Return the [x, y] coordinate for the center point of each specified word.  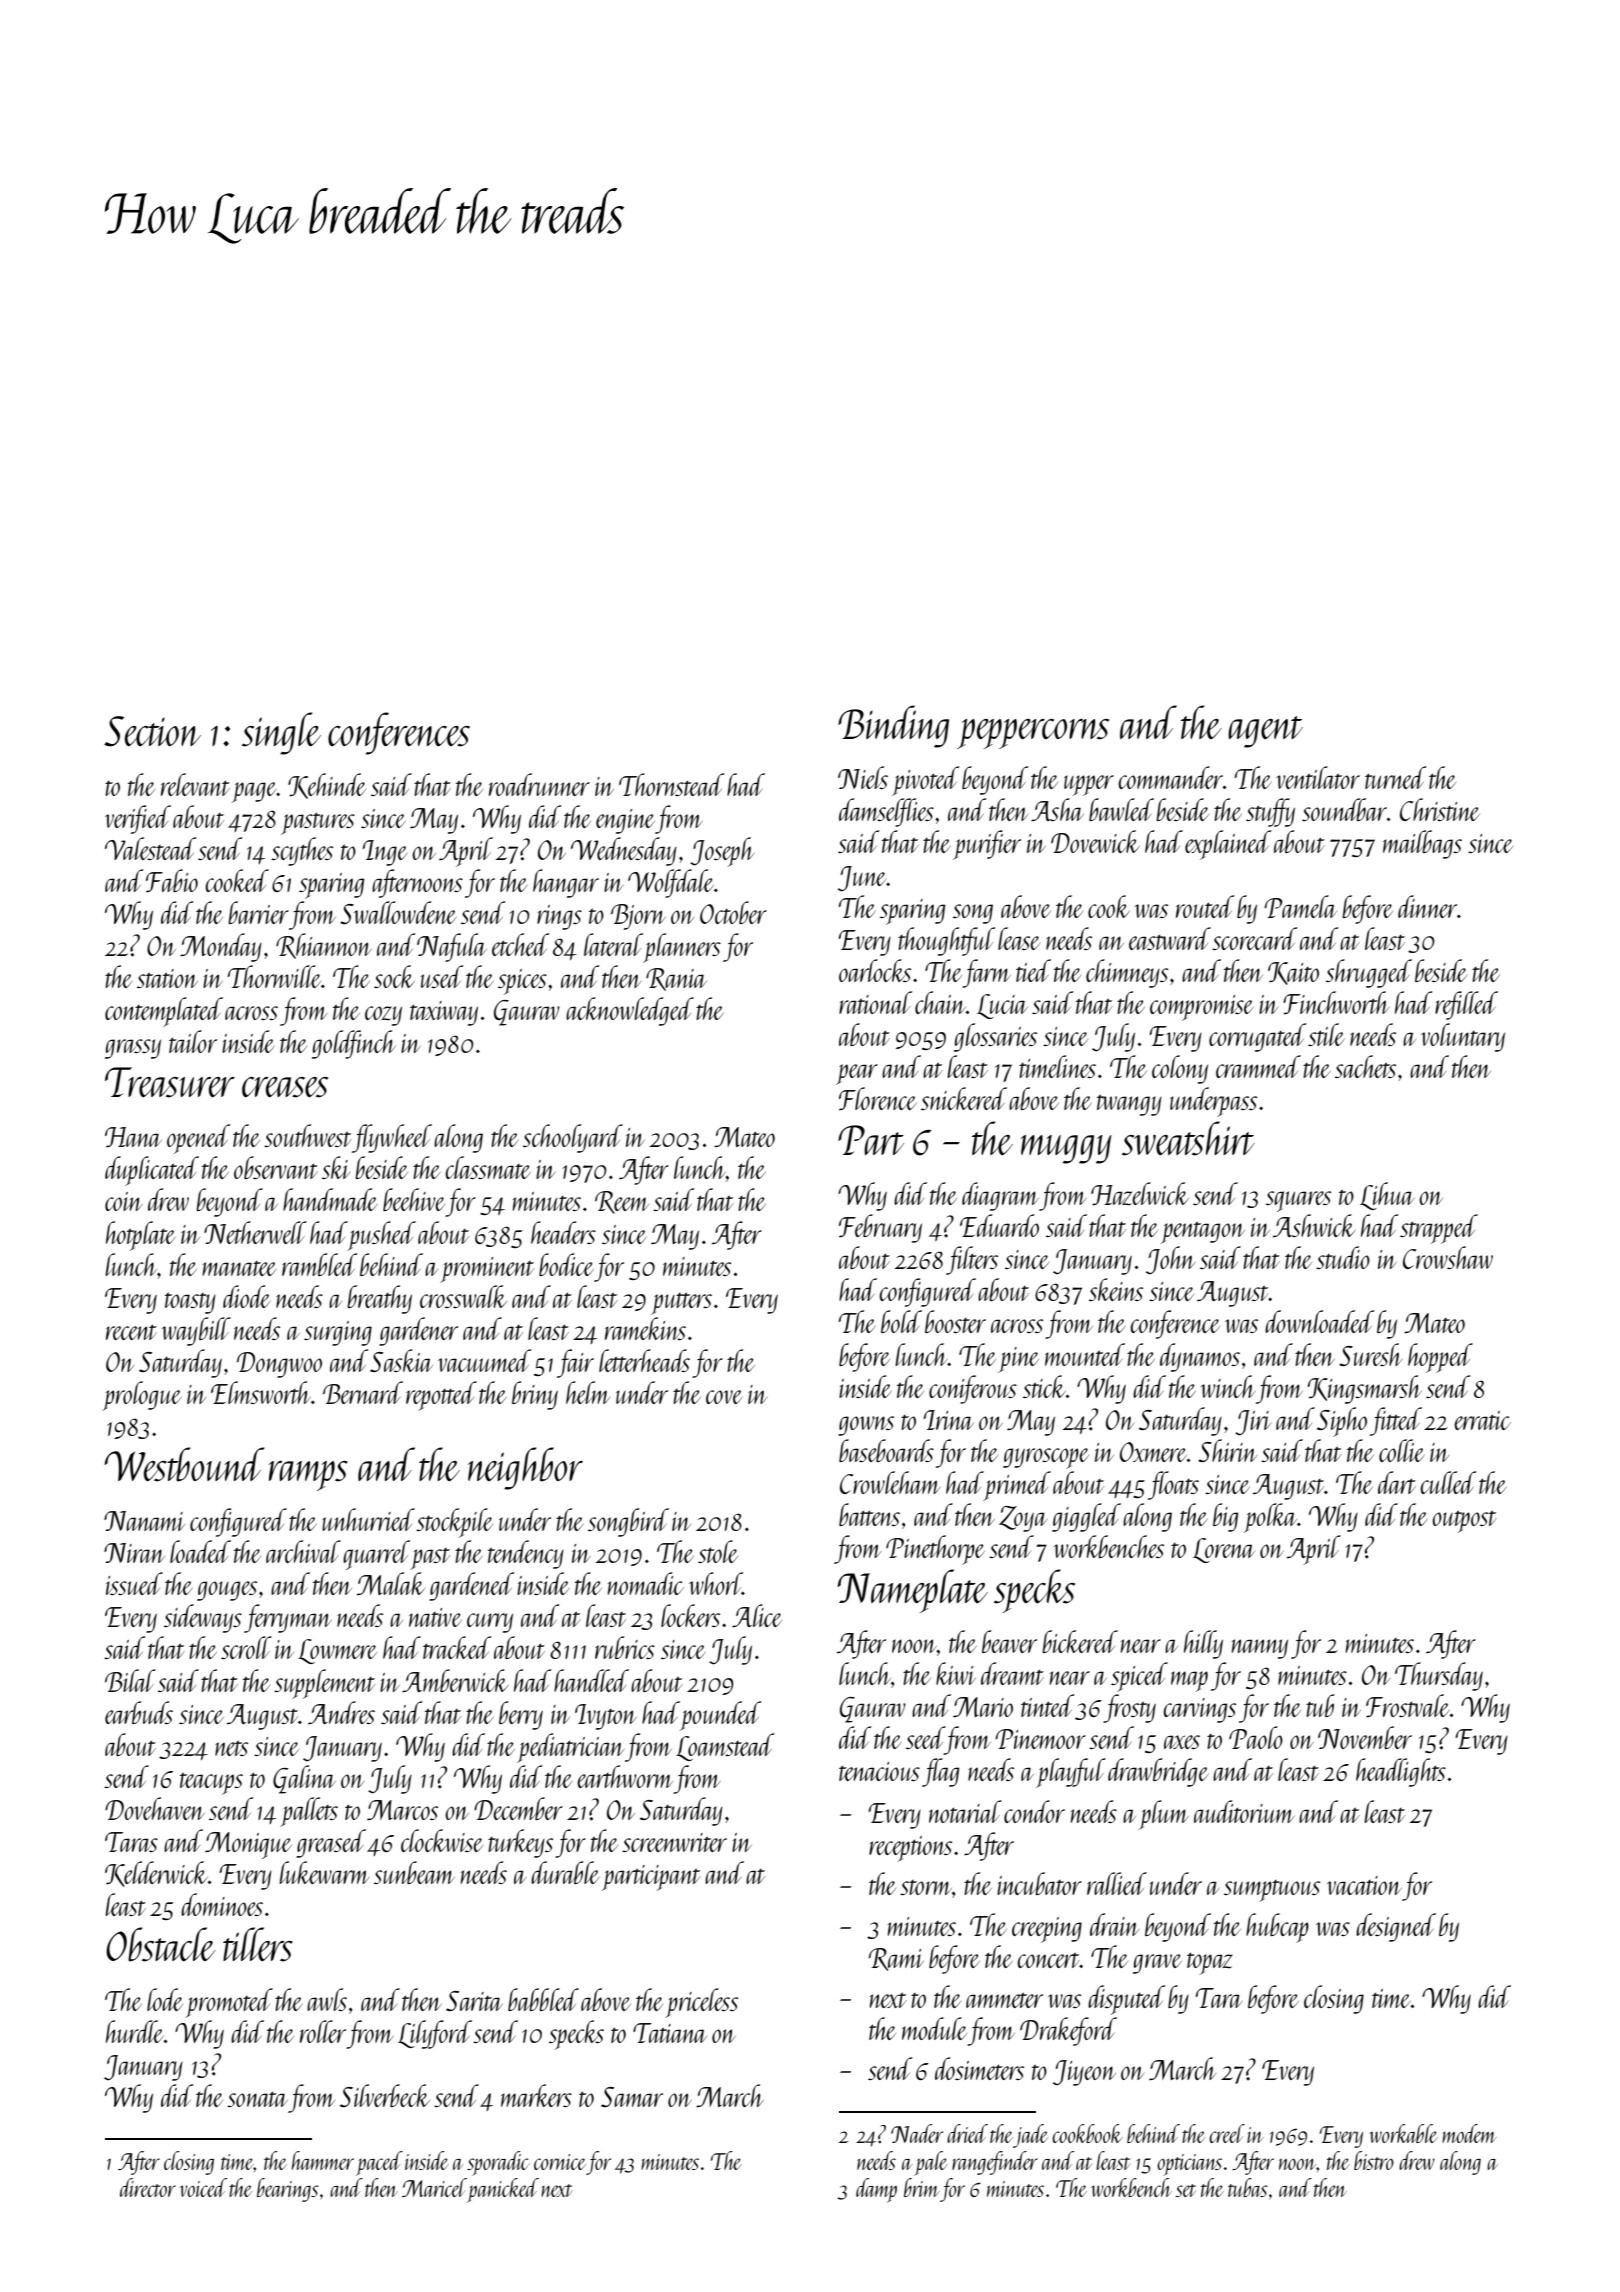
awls [327, 1999]
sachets [1365, 1066]
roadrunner [539, 784]
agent [1265, 732]
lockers [690, 1615]
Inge [385, 853]
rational [875, 1002]
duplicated [152, 1171]
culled [1448, 1482]
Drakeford [1068, 2031]
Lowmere [337, 1651]
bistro [1374, 2160]
